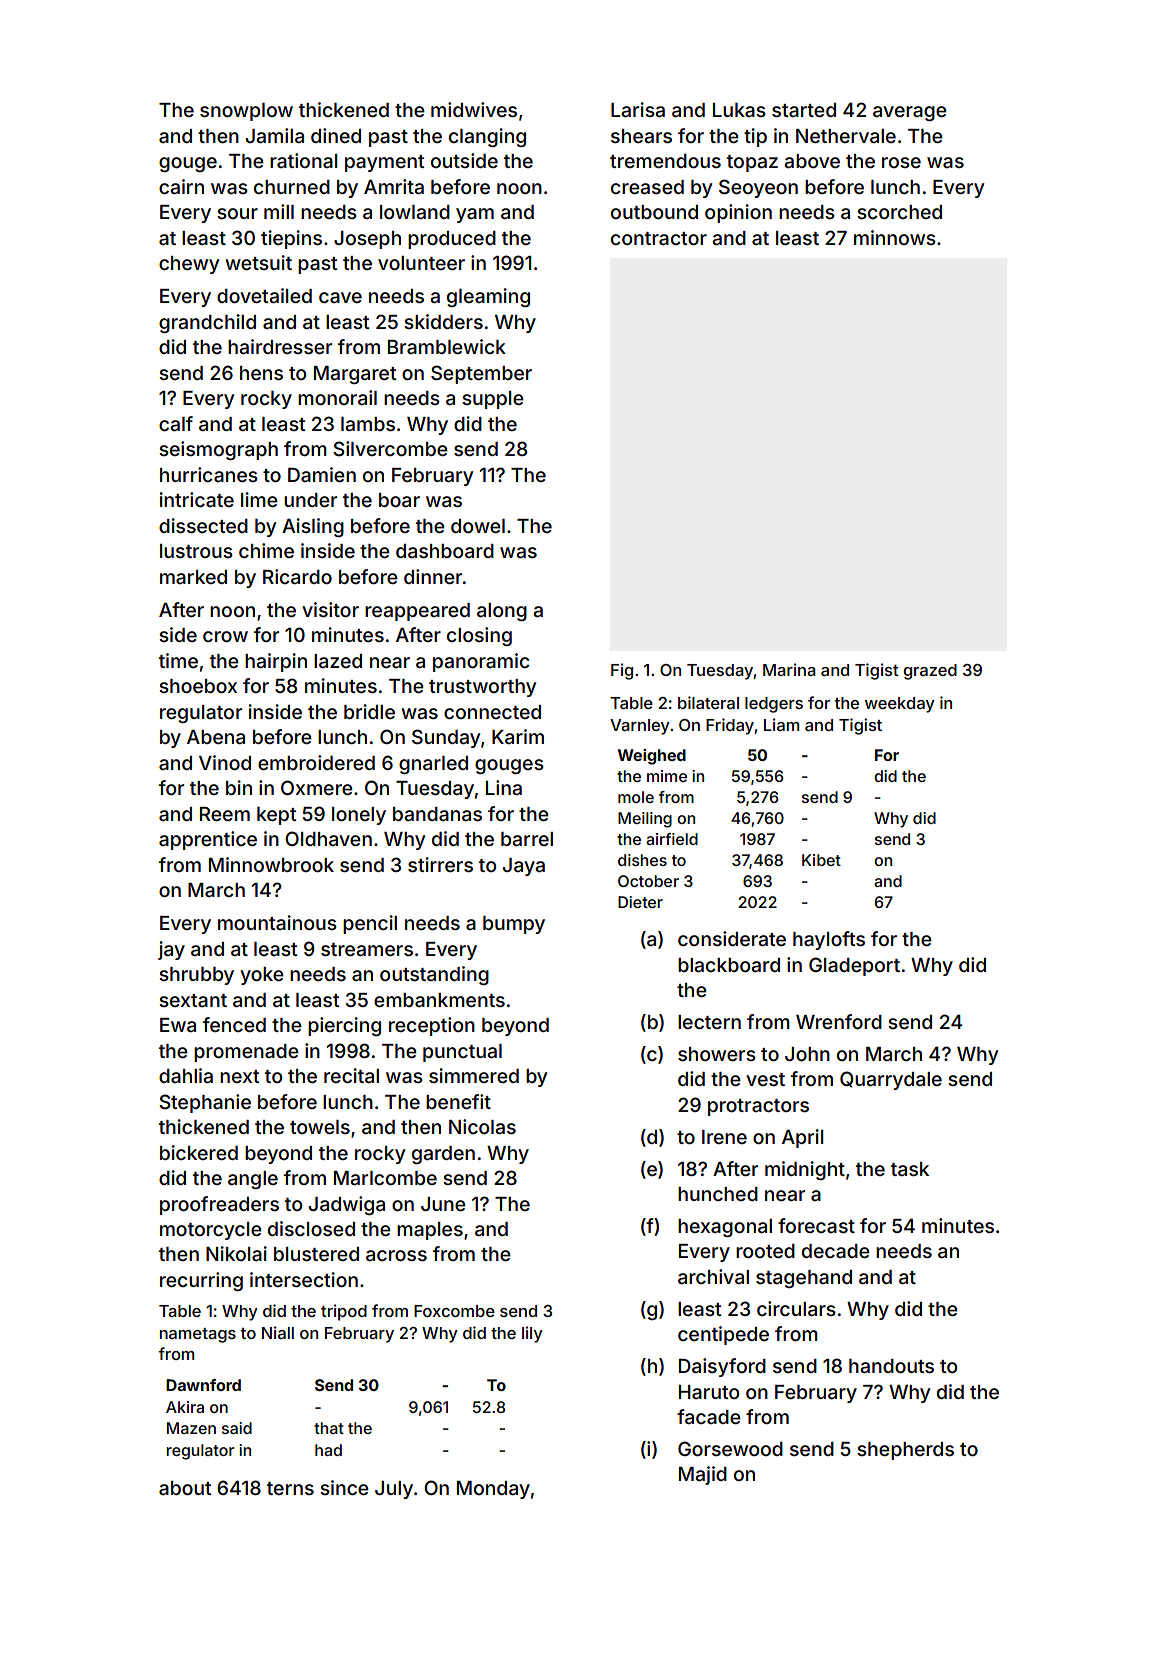 This page has height=1654, width=1165. Describe the element at coordinates (812, 161) in the page. I see `above` at that location.
